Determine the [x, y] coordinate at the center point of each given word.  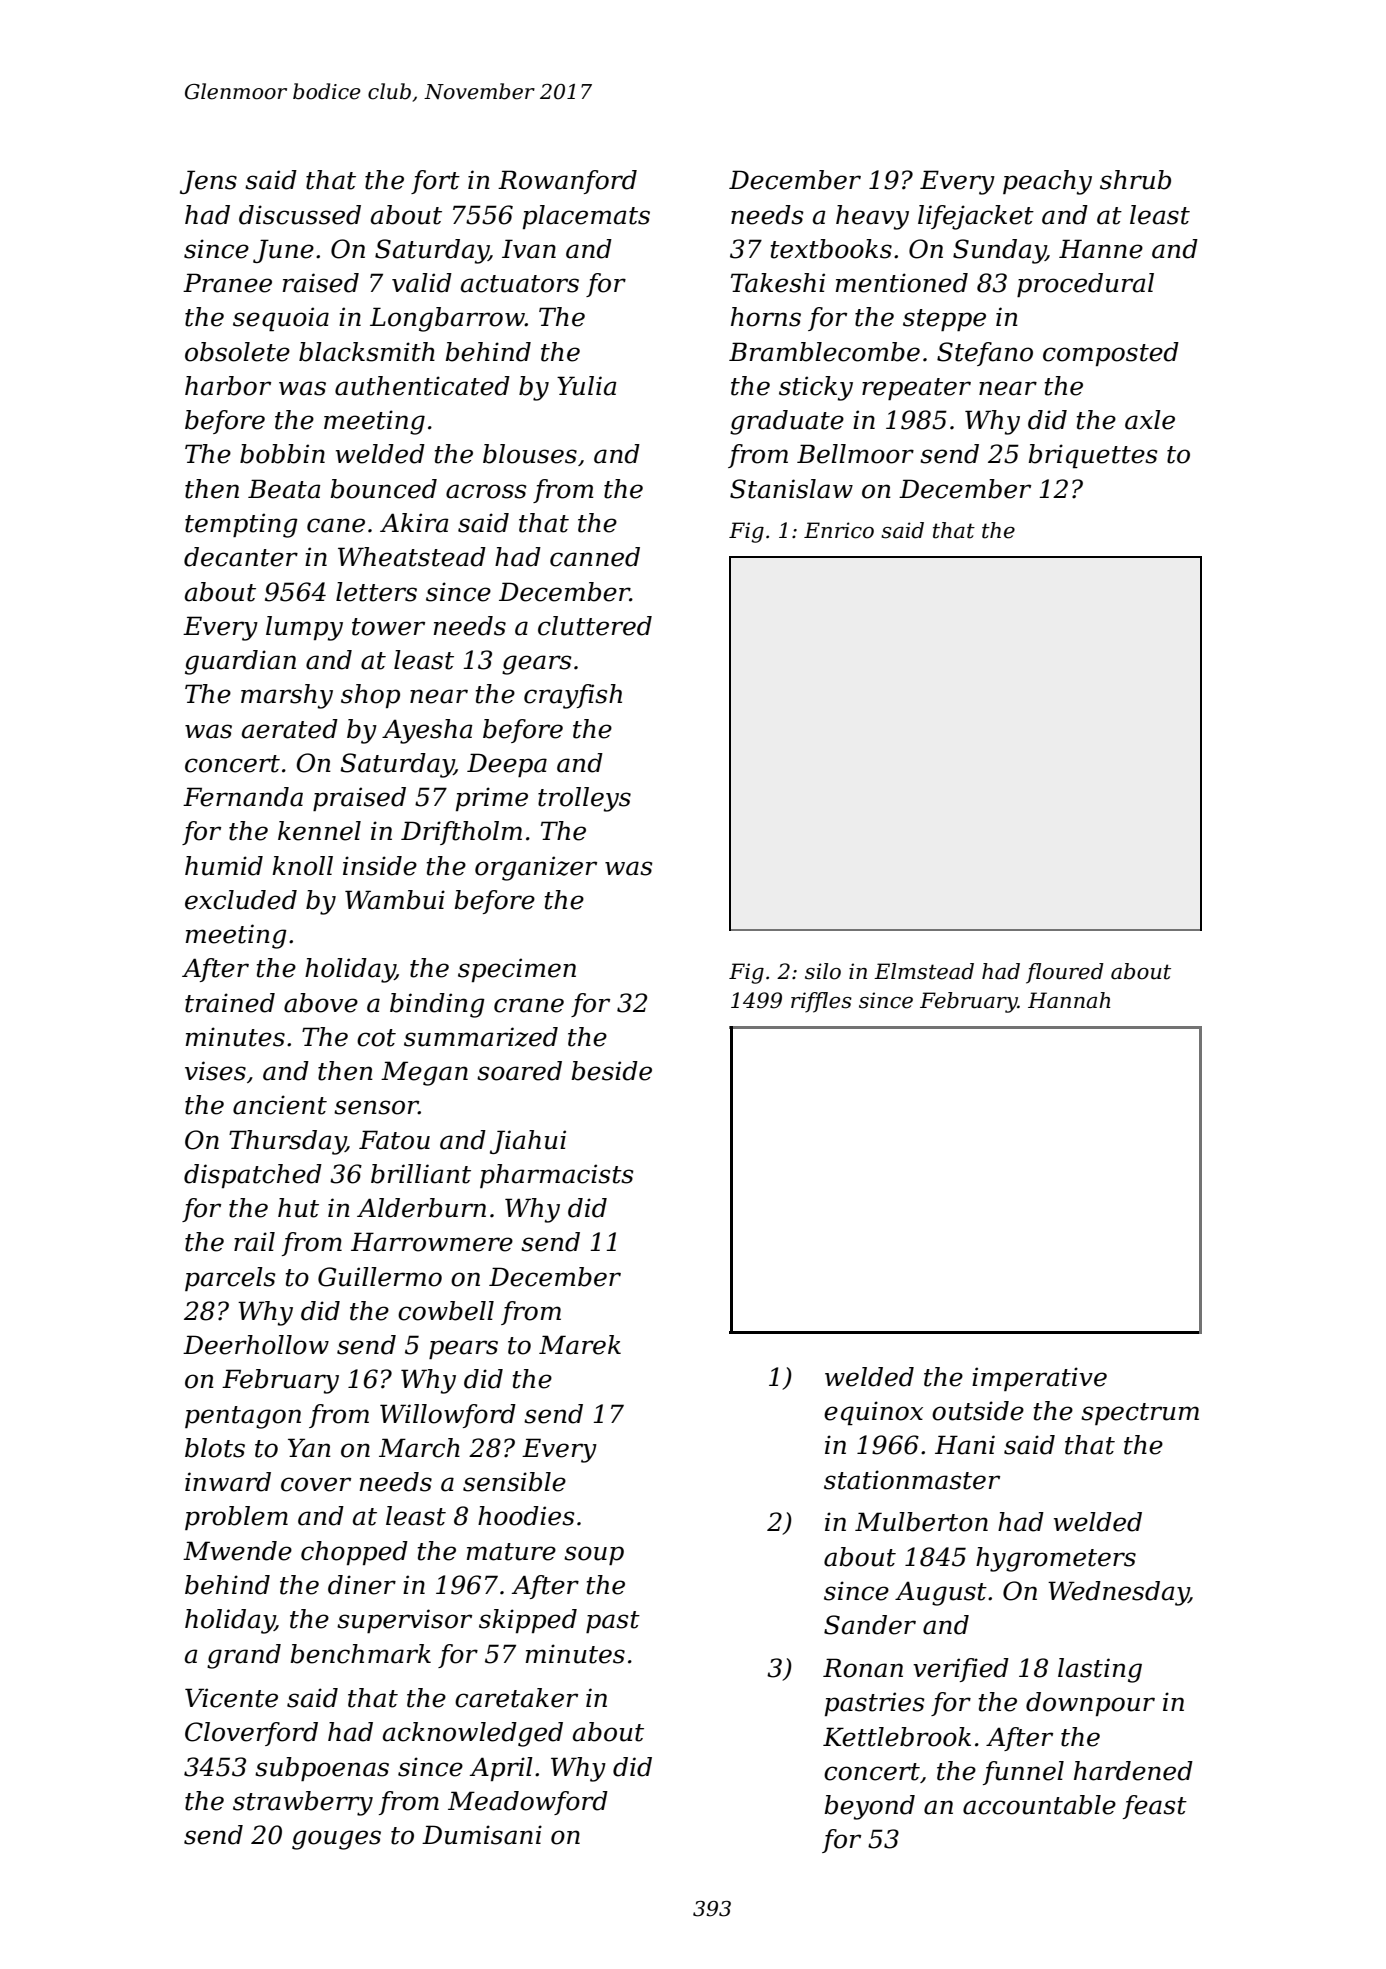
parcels [230, 1279]
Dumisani [482, 1835]
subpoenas [322, 1769]
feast [1155, 1807]
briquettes [1093, 456]
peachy [1047, 182]
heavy [872, 217]
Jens [208, 182]
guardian [240, 662]
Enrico [839, 530]
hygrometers [1056, 1559]
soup [594, 1555]
